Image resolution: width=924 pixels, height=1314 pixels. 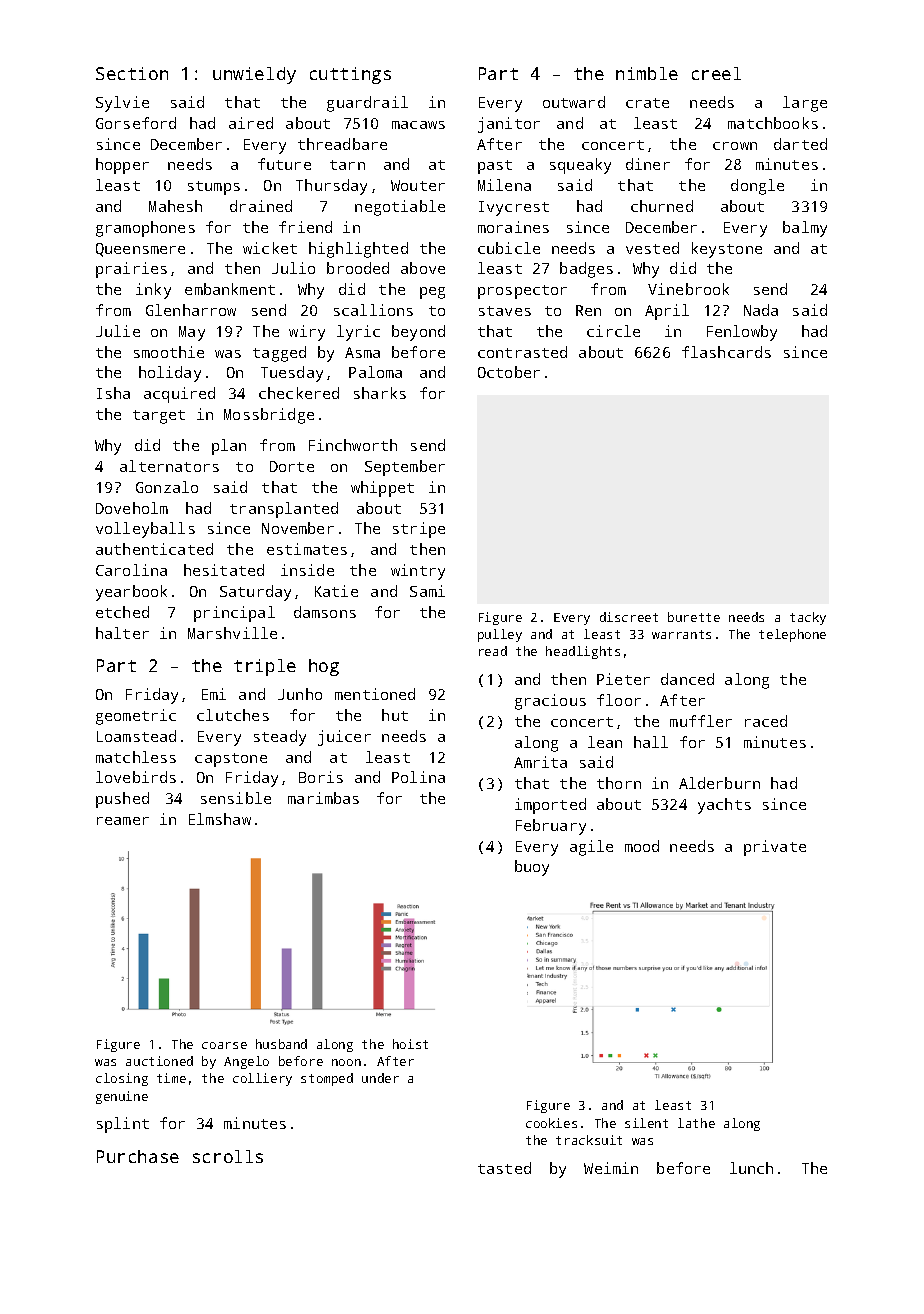 What do you see at coordinates (805, 104) in the screenshot?
I see `large` at bounding box center [805, 104].
